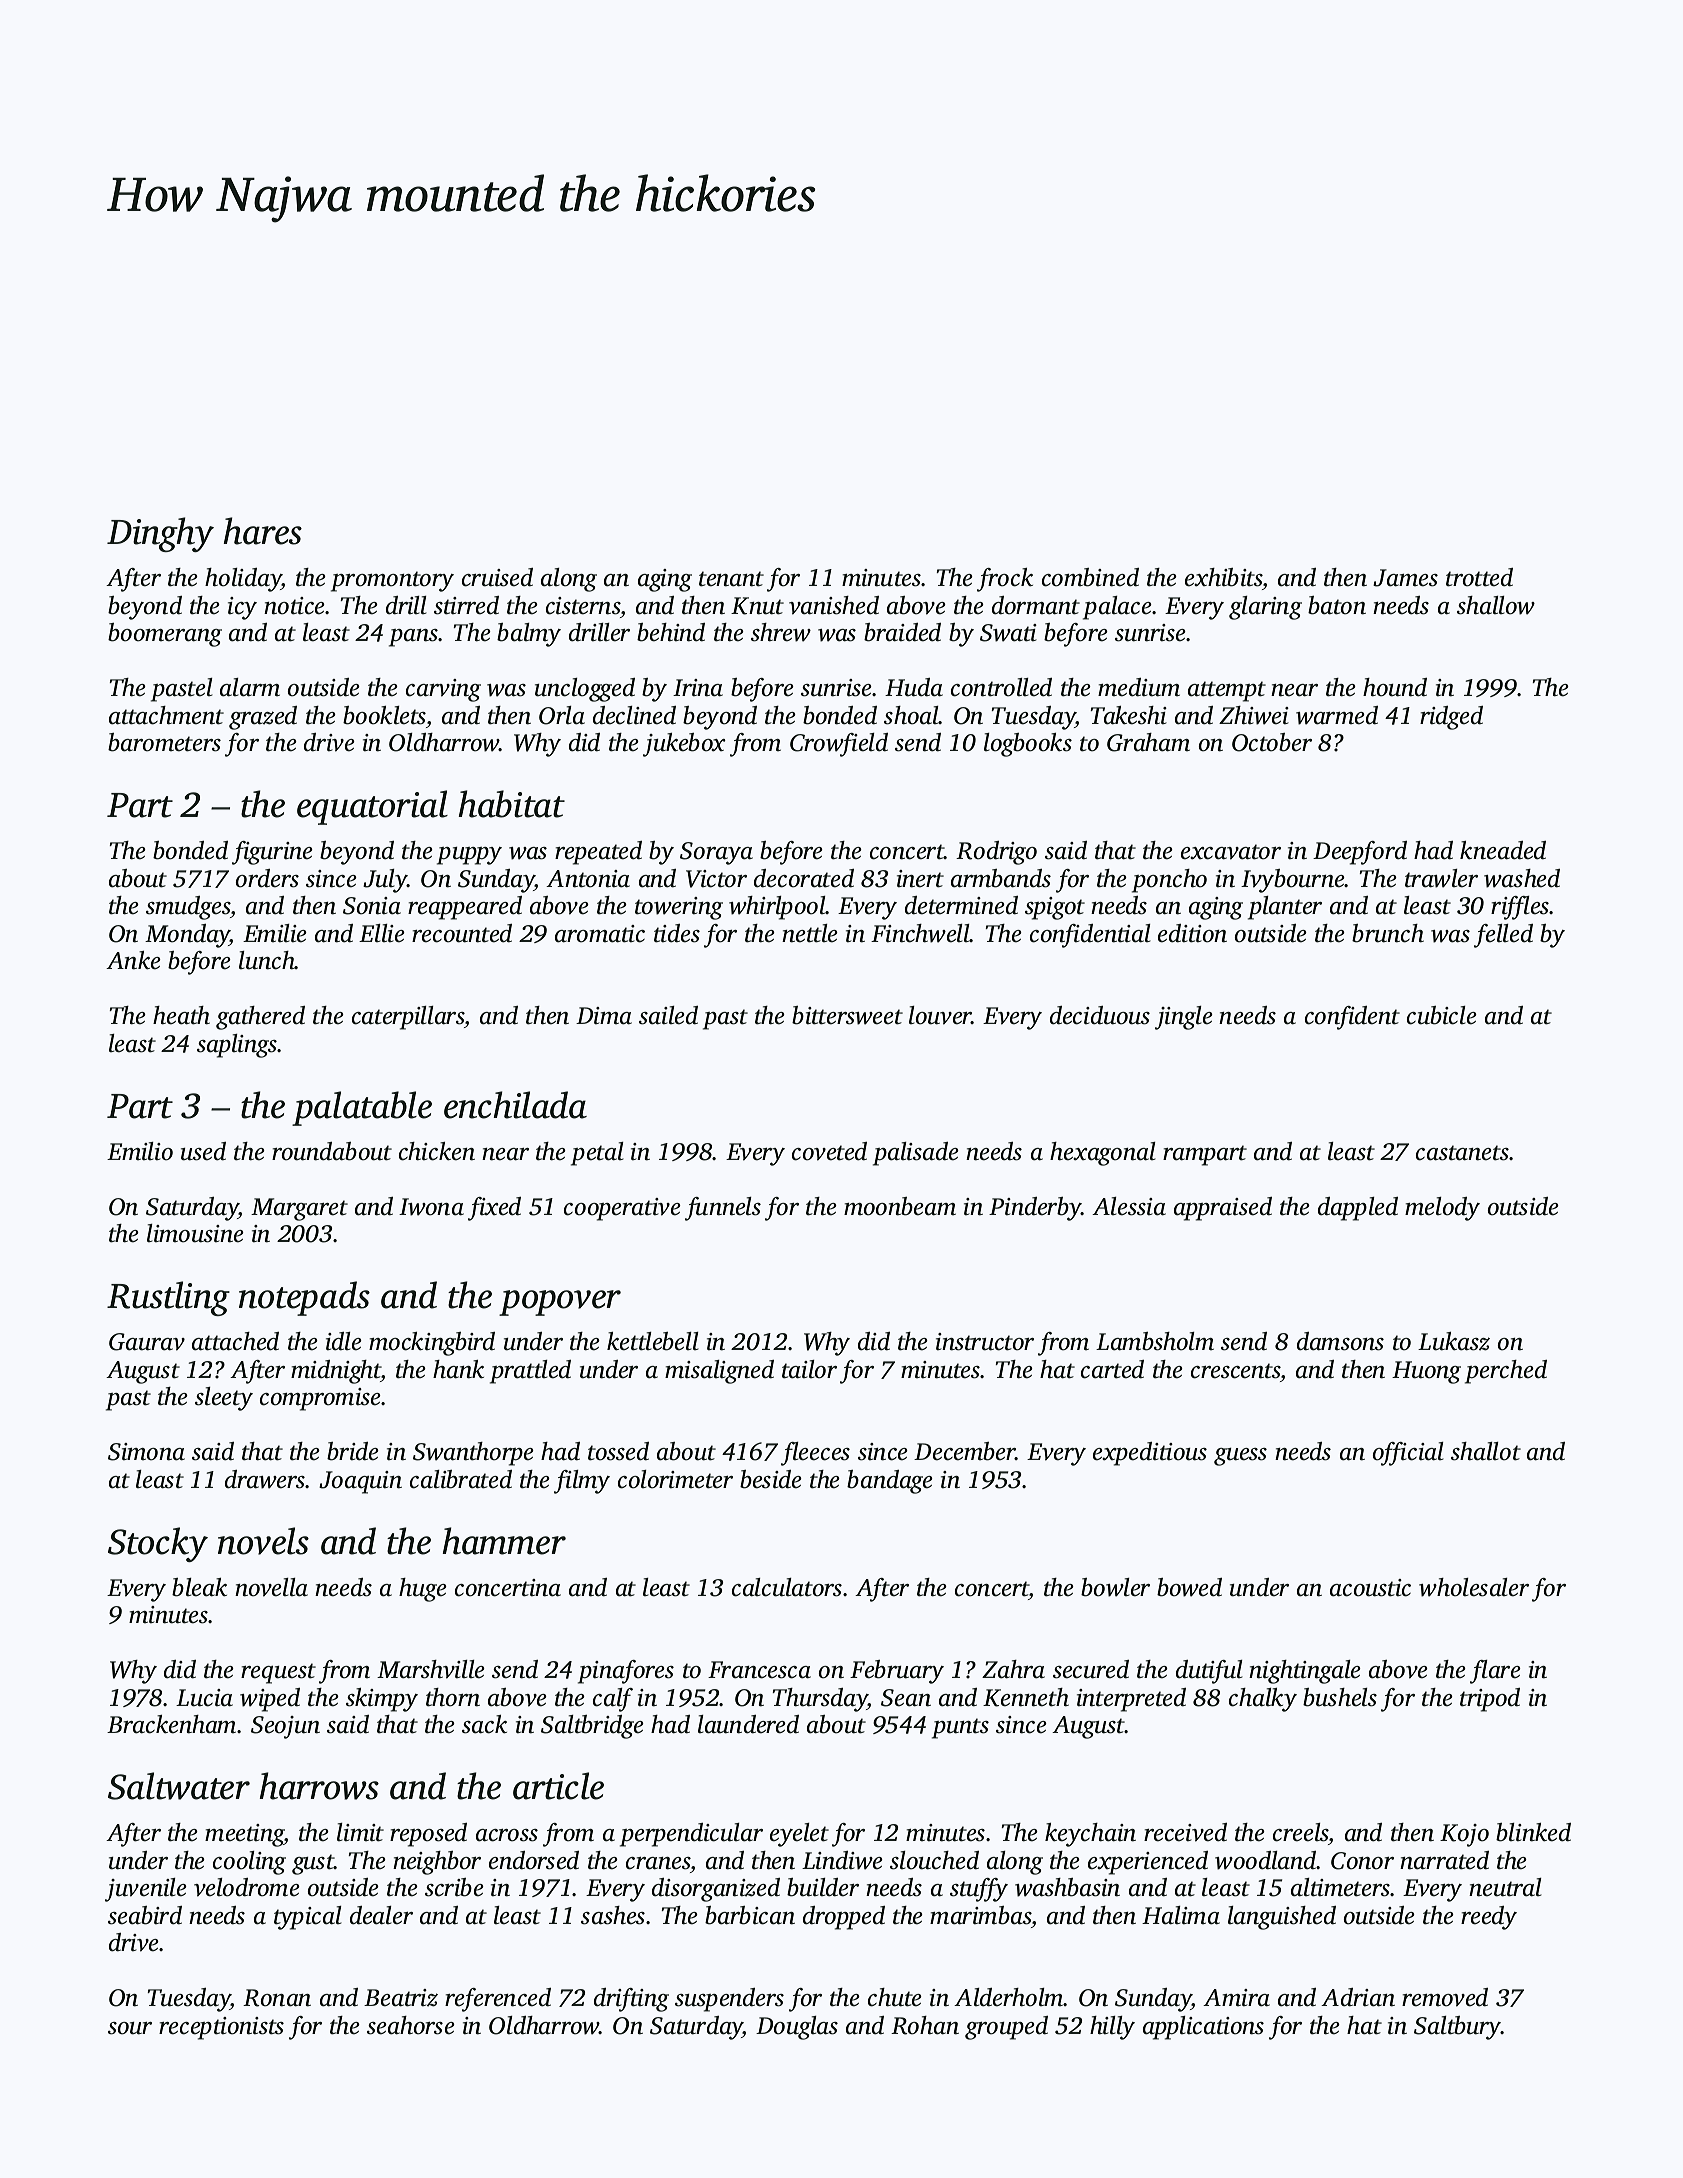 The height and width of the image is (2178, 1683). I want to click on used, so click(203, 1151).
